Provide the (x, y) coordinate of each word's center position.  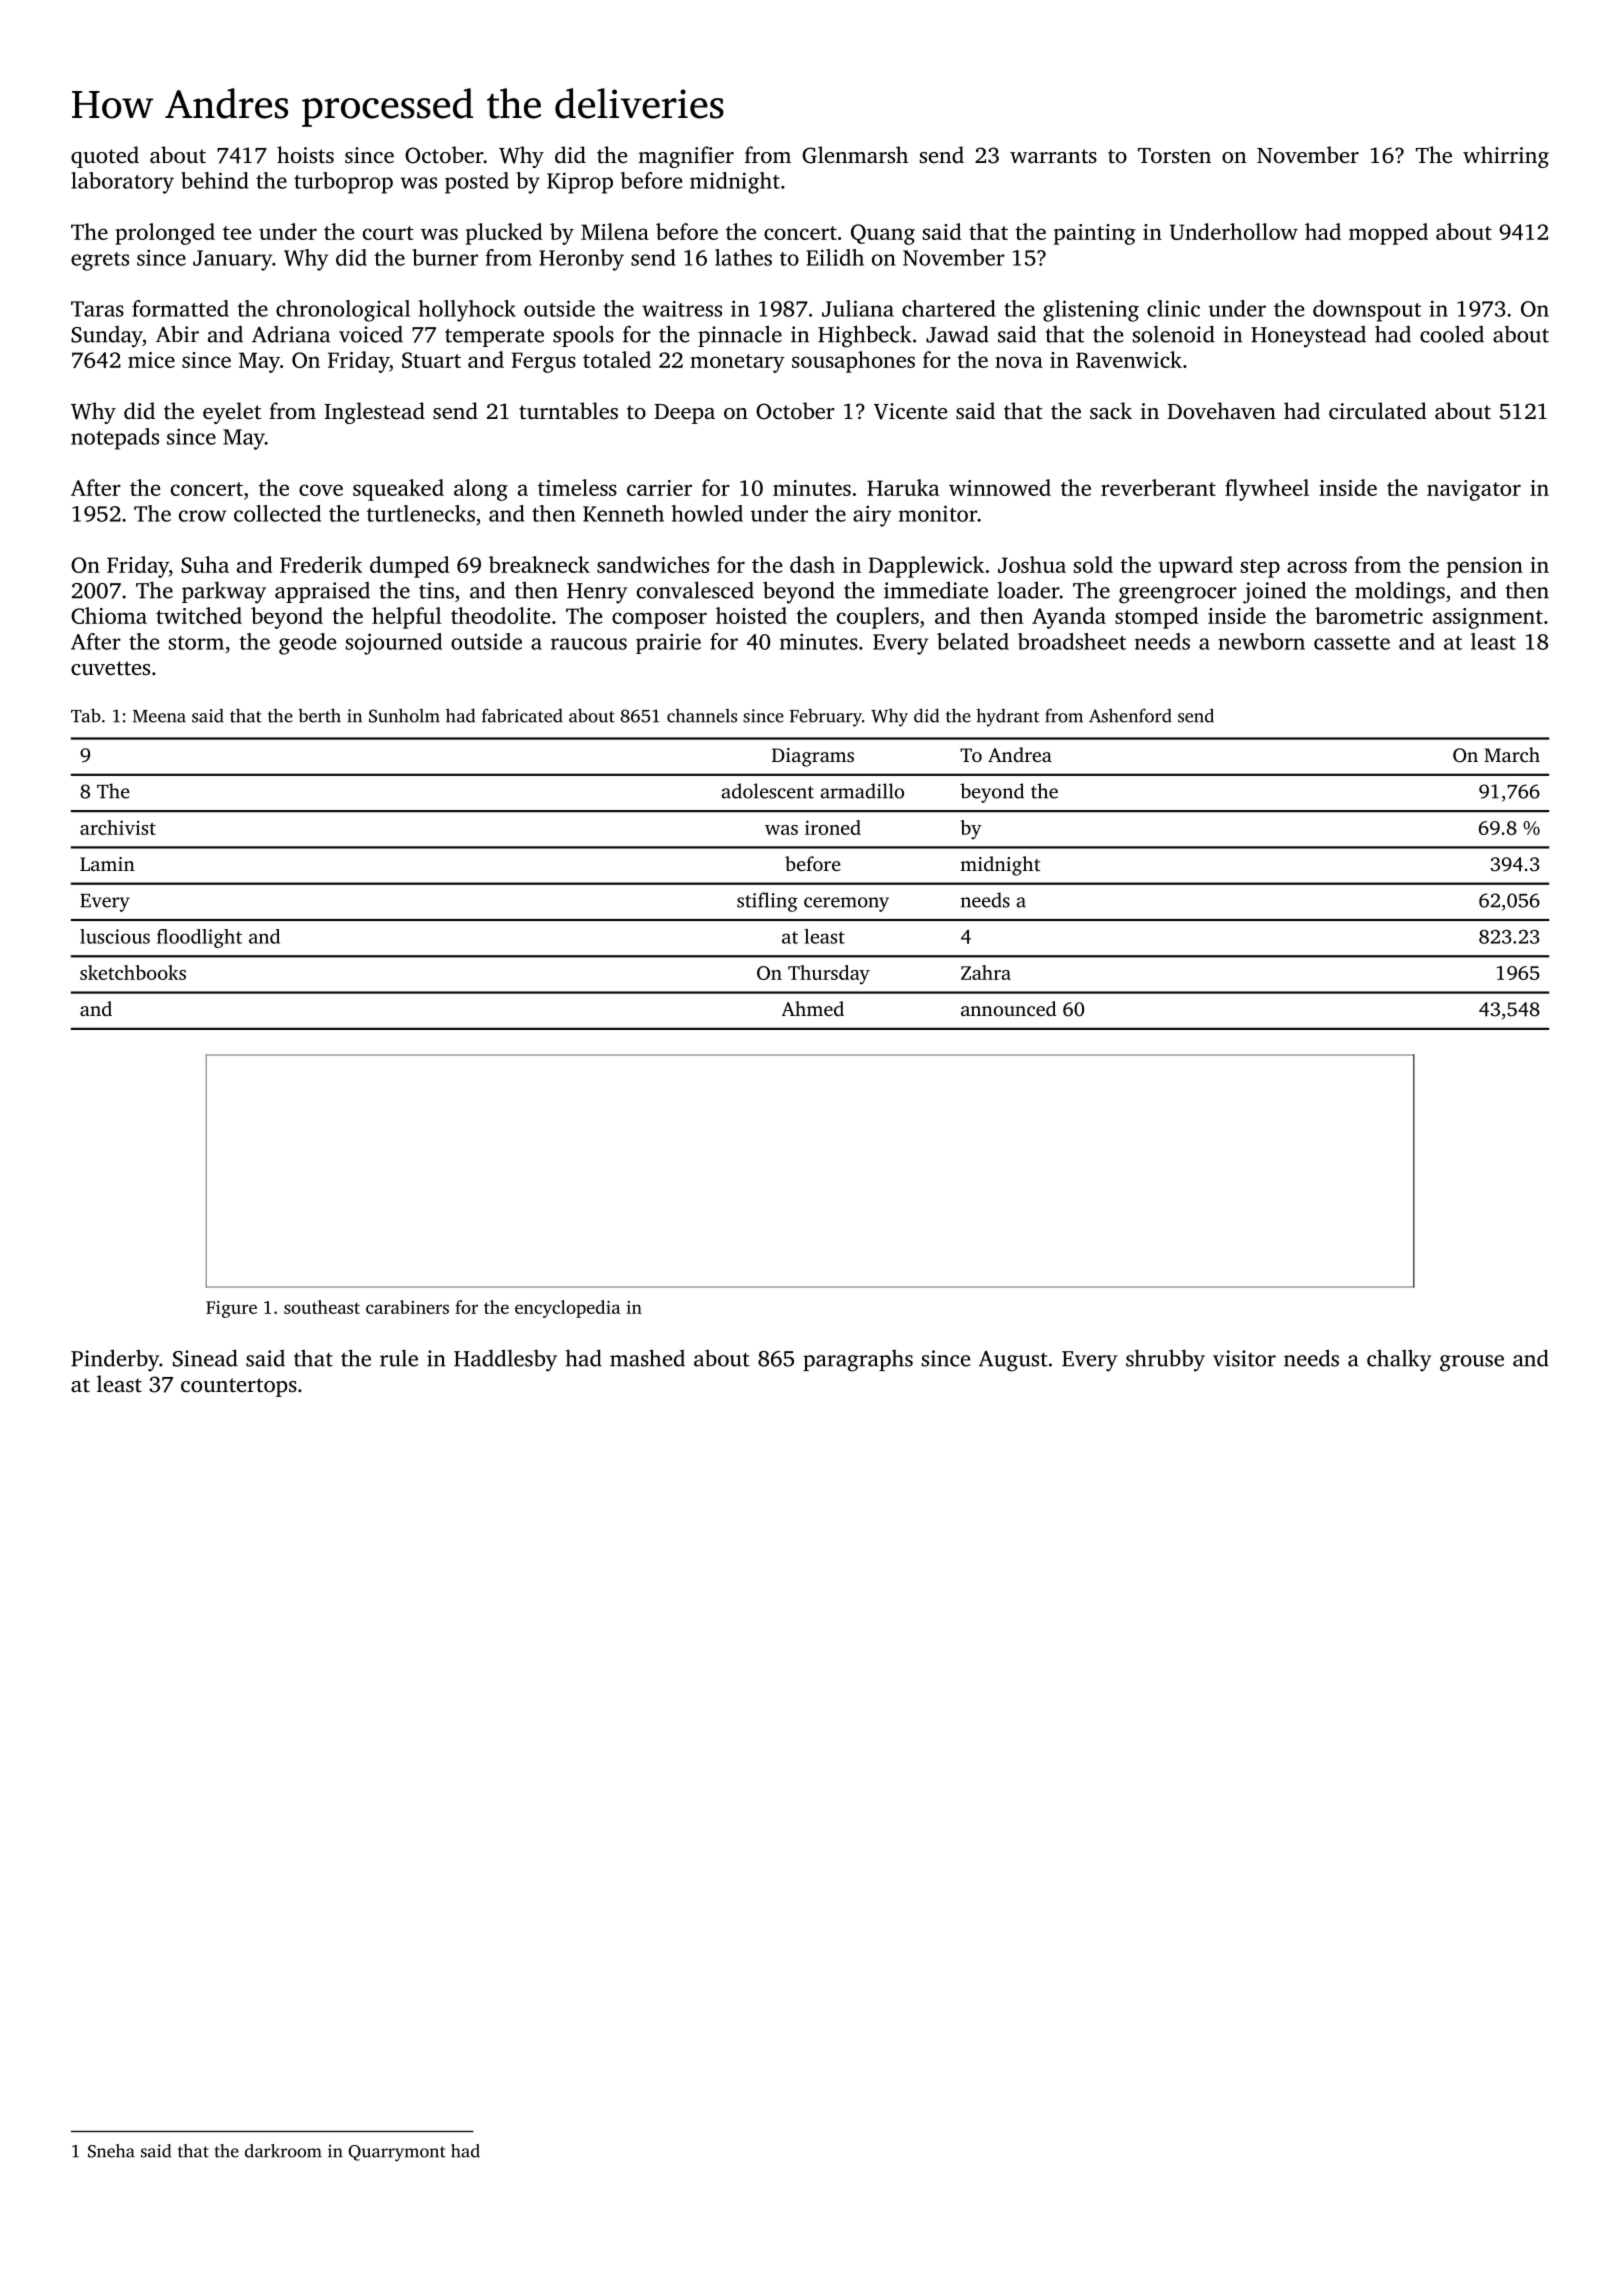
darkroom (283, 2151)
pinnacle (740, 336)
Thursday (829, 975)
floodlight (199, 938)
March (1512, 754)
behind (215, 180)
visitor (1244, 1358)
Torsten (1174, 155)
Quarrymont (397, 2153)
